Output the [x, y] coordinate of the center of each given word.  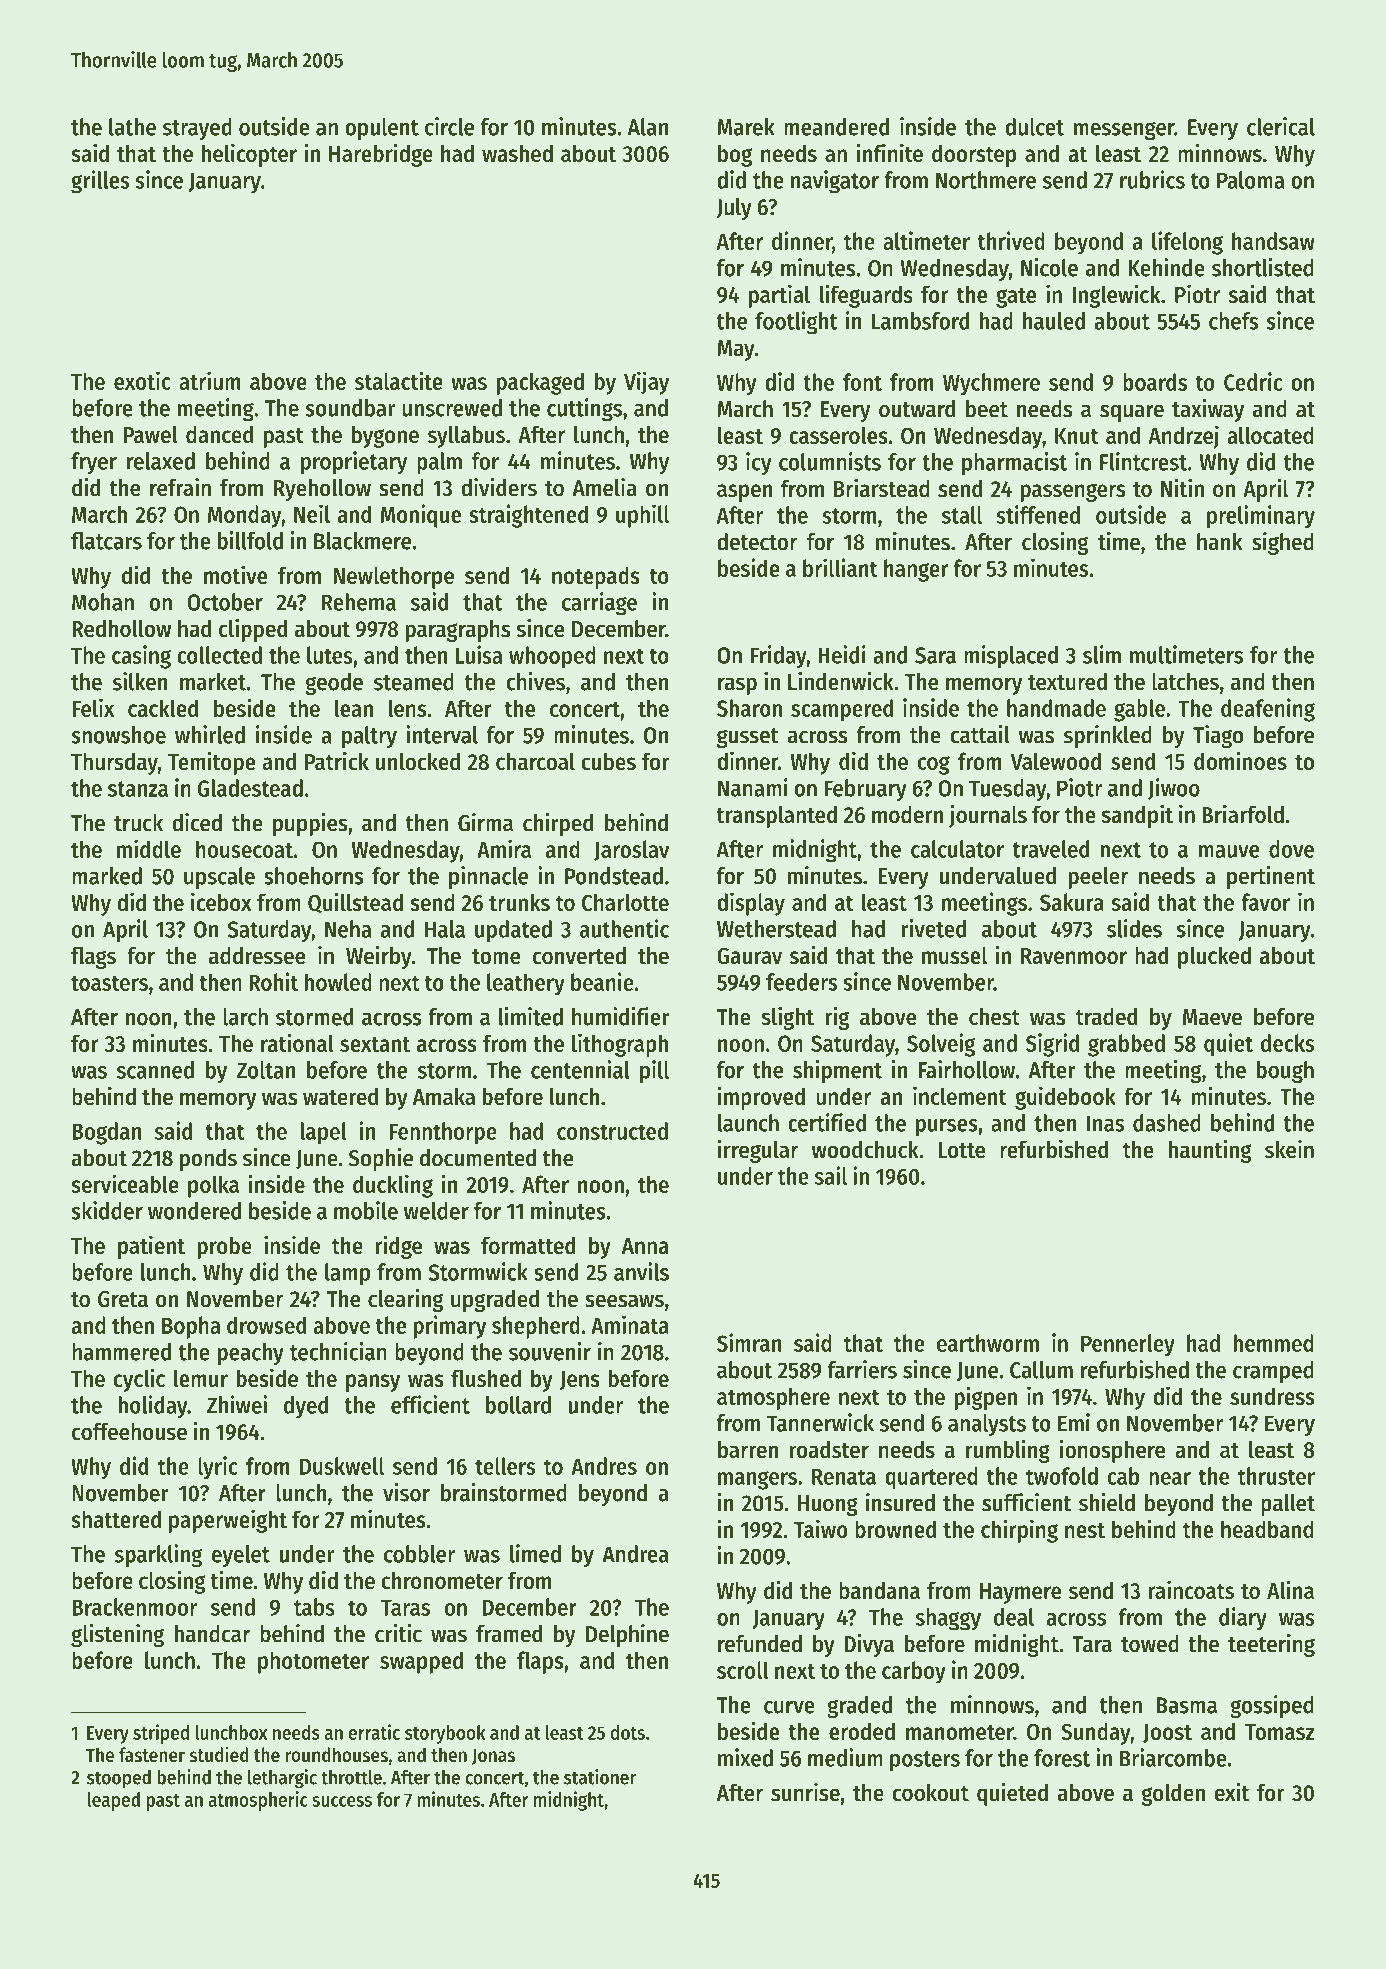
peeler [1098, 878]
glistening [117, 1635]
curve [789, 1707]
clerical [1281, 126]
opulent [382, 129]
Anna [645, 1246]
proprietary [354, 463]
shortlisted [1263, 267]
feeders [802, 982]
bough [1285, 1072]
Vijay [646, 383]
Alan [648, 127]
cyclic [139, 1380]
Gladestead [250, 788]
